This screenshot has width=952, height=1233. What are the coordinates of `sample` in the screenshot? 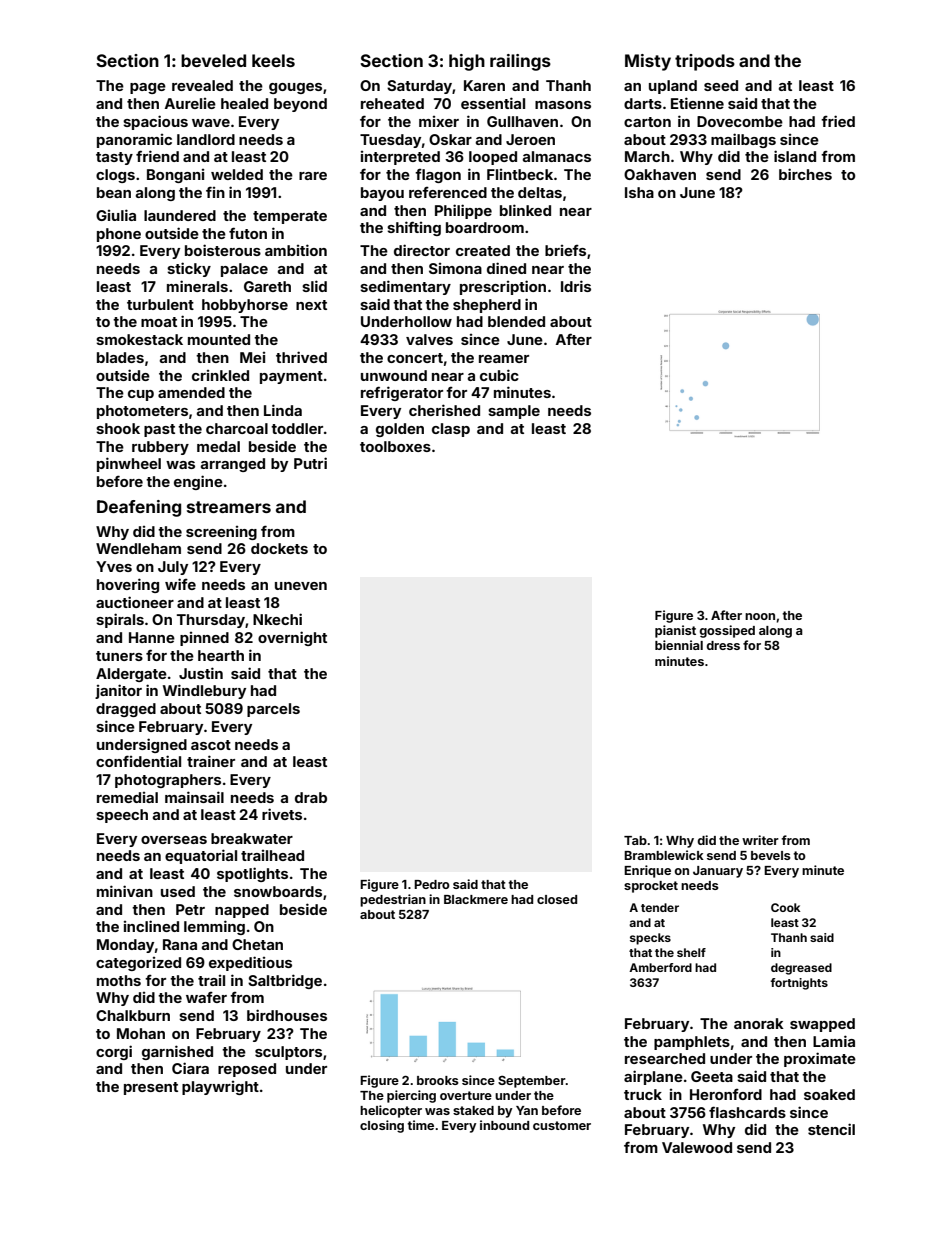 It's located at (514, 412).
